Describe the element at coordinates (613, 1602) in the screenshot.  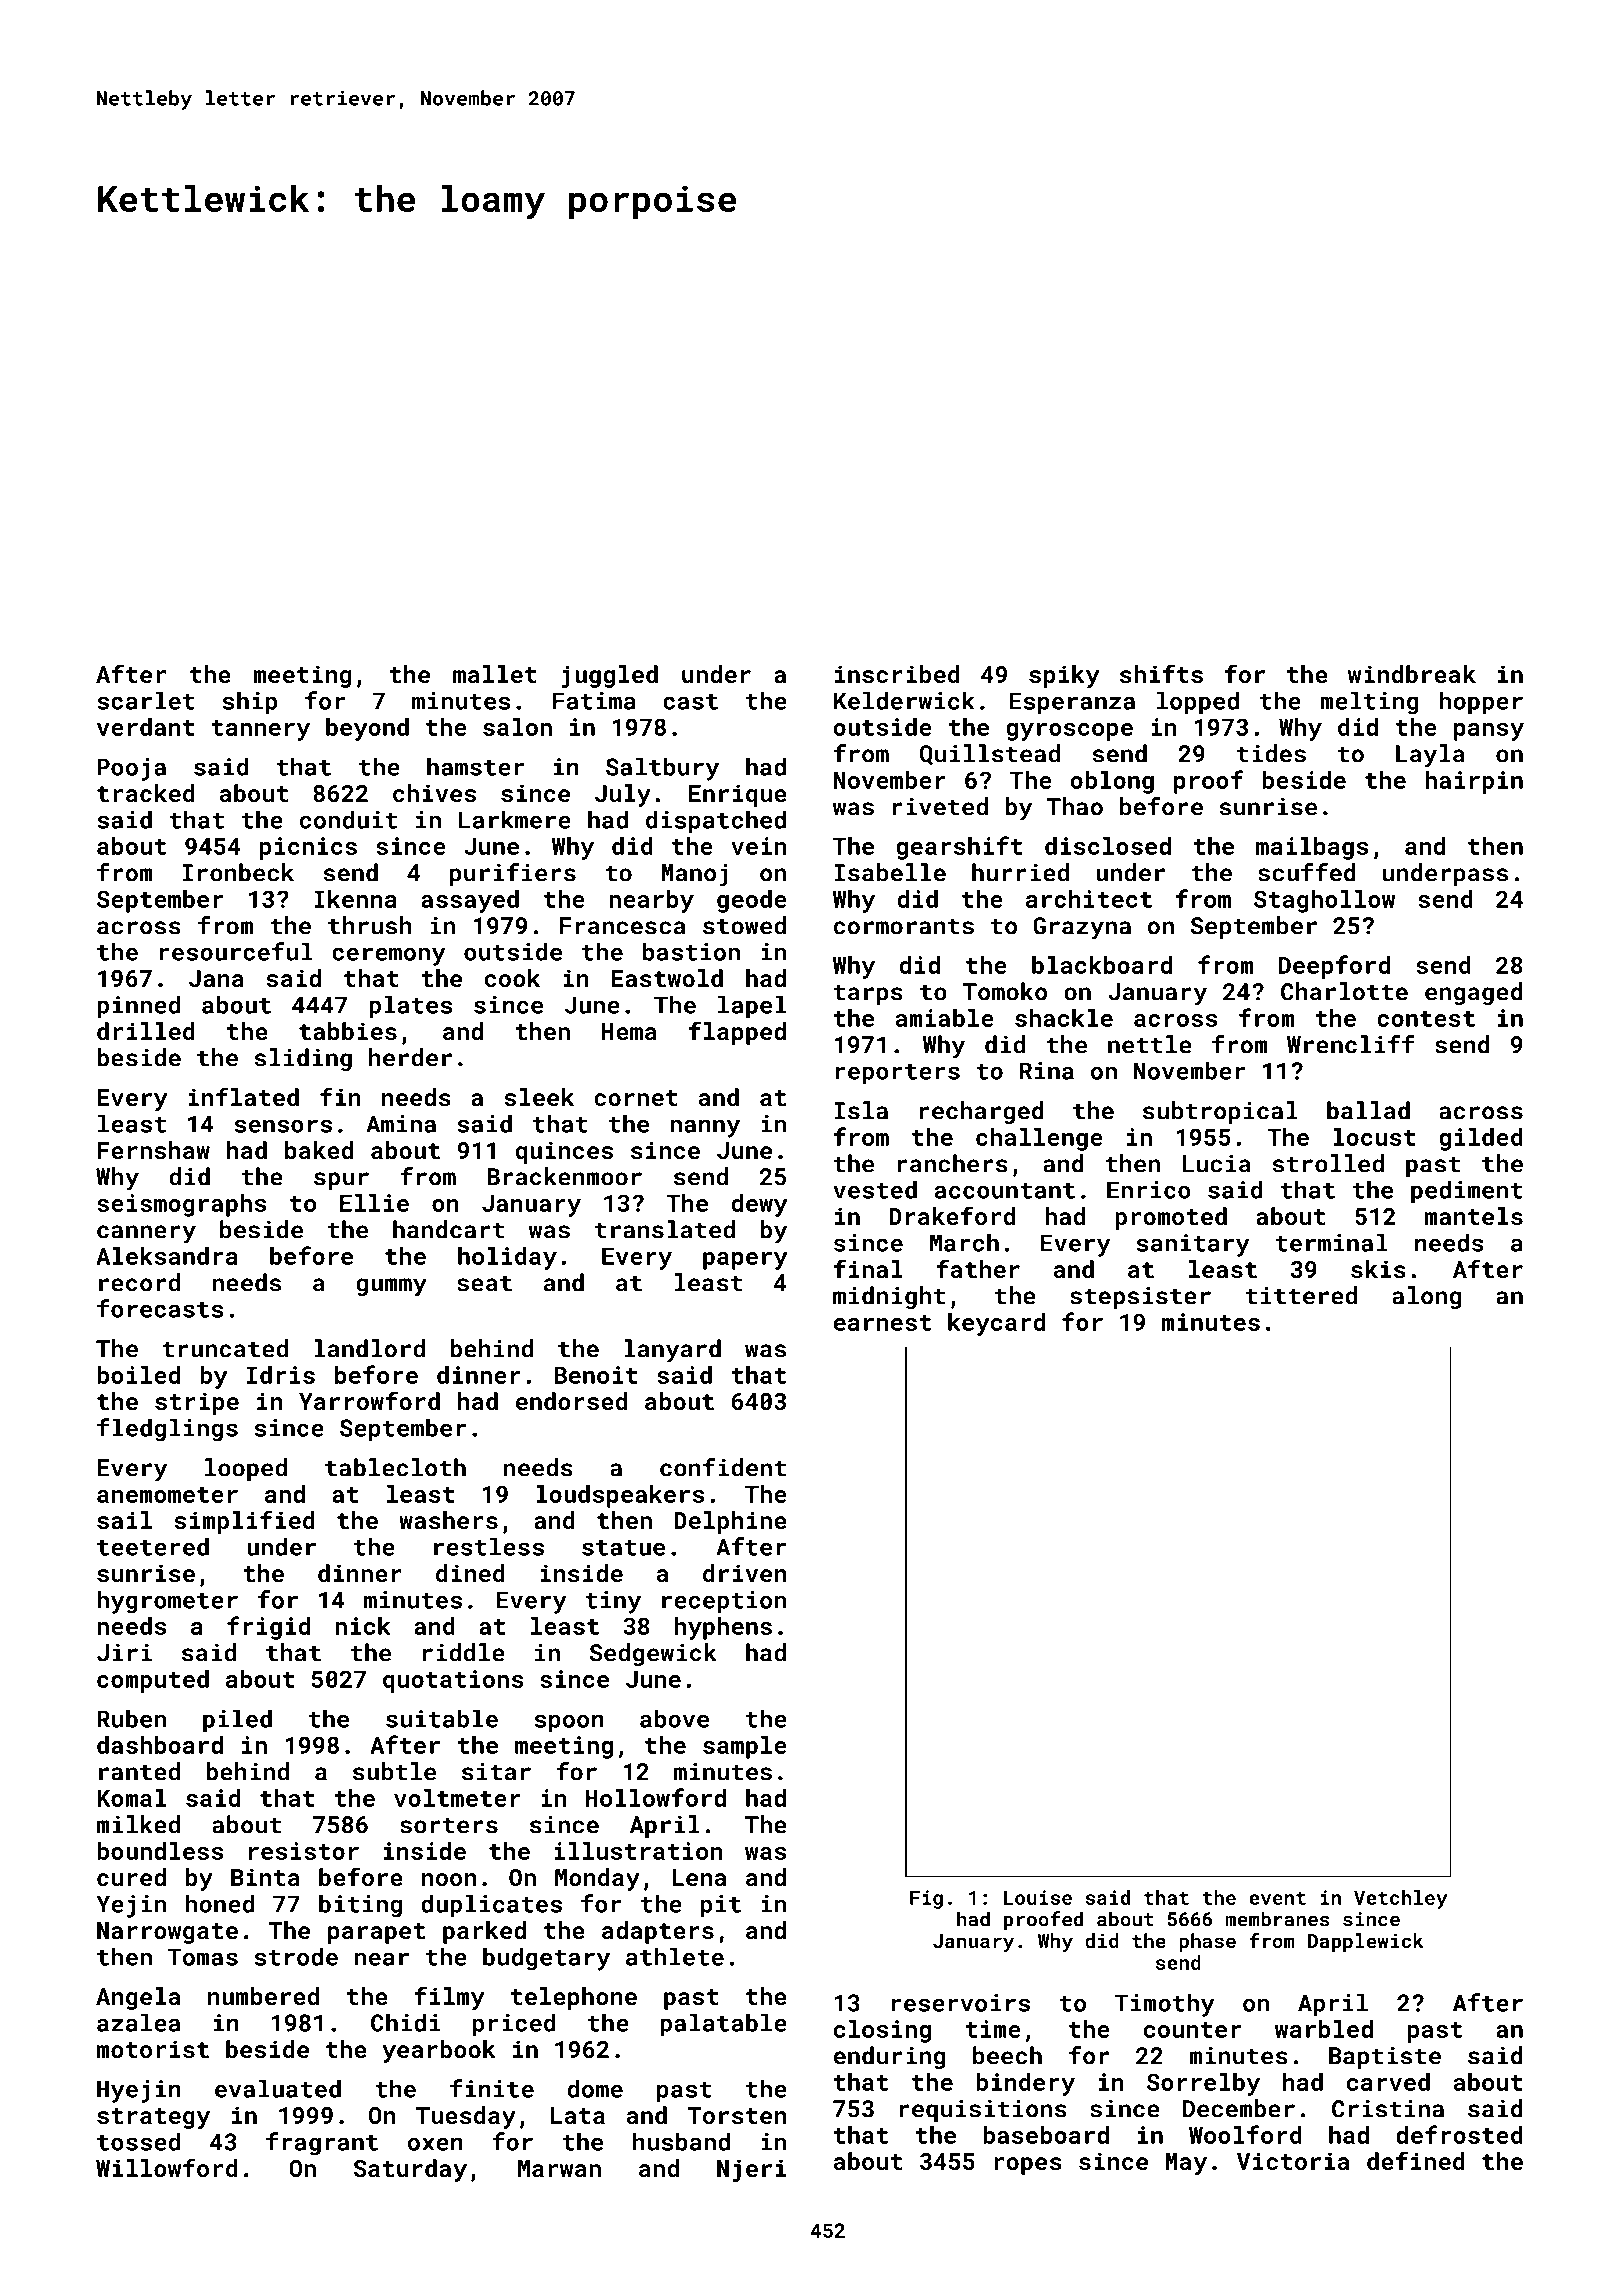
I see `tiny` at that location.
